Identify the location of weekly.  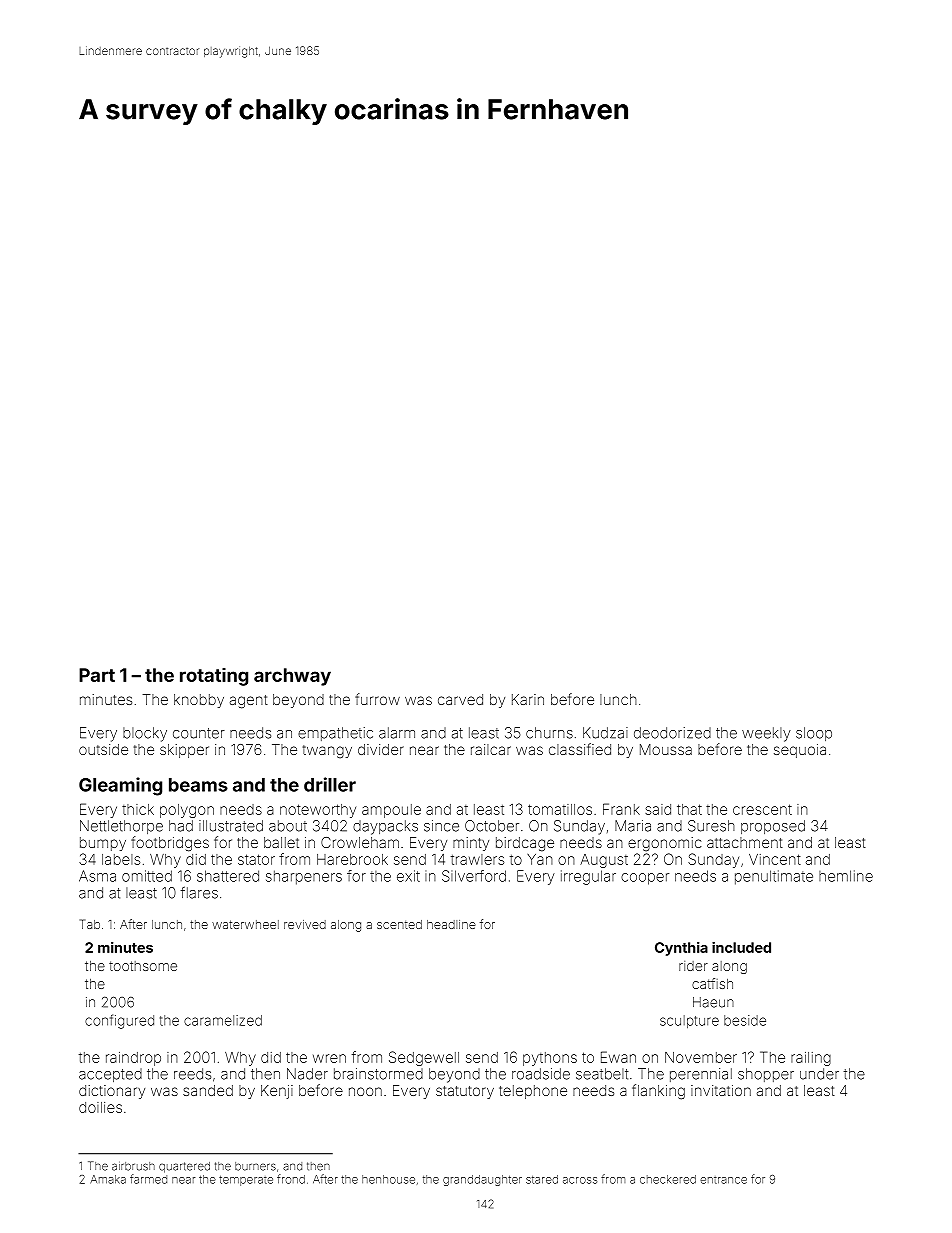
(766, 734).
